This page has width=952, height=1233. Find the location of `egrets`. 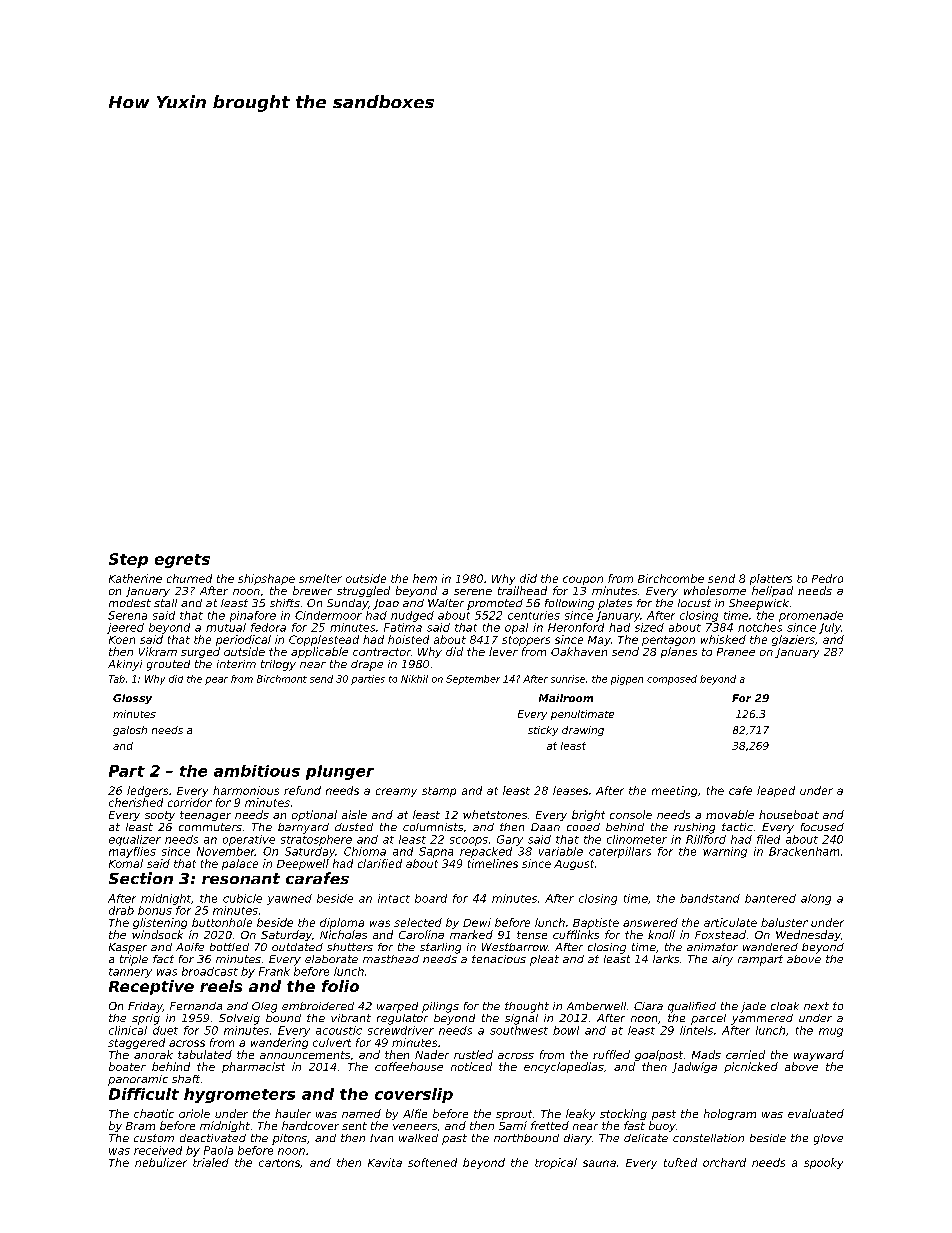

egrets is located at coordinates (182, 561).
